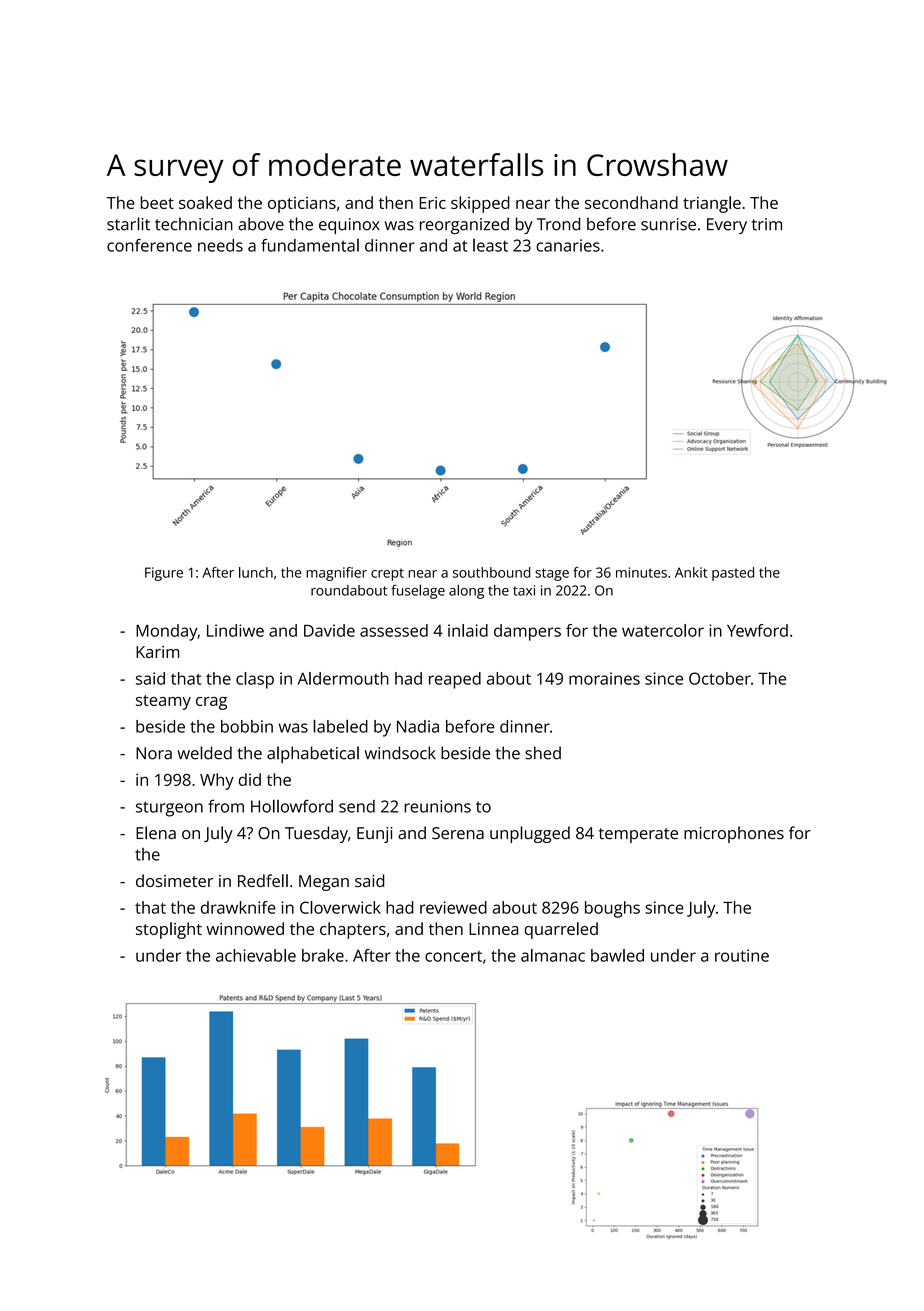 The width and height of the image is (924, 1311). I want to click on least, so click(490, 245).
